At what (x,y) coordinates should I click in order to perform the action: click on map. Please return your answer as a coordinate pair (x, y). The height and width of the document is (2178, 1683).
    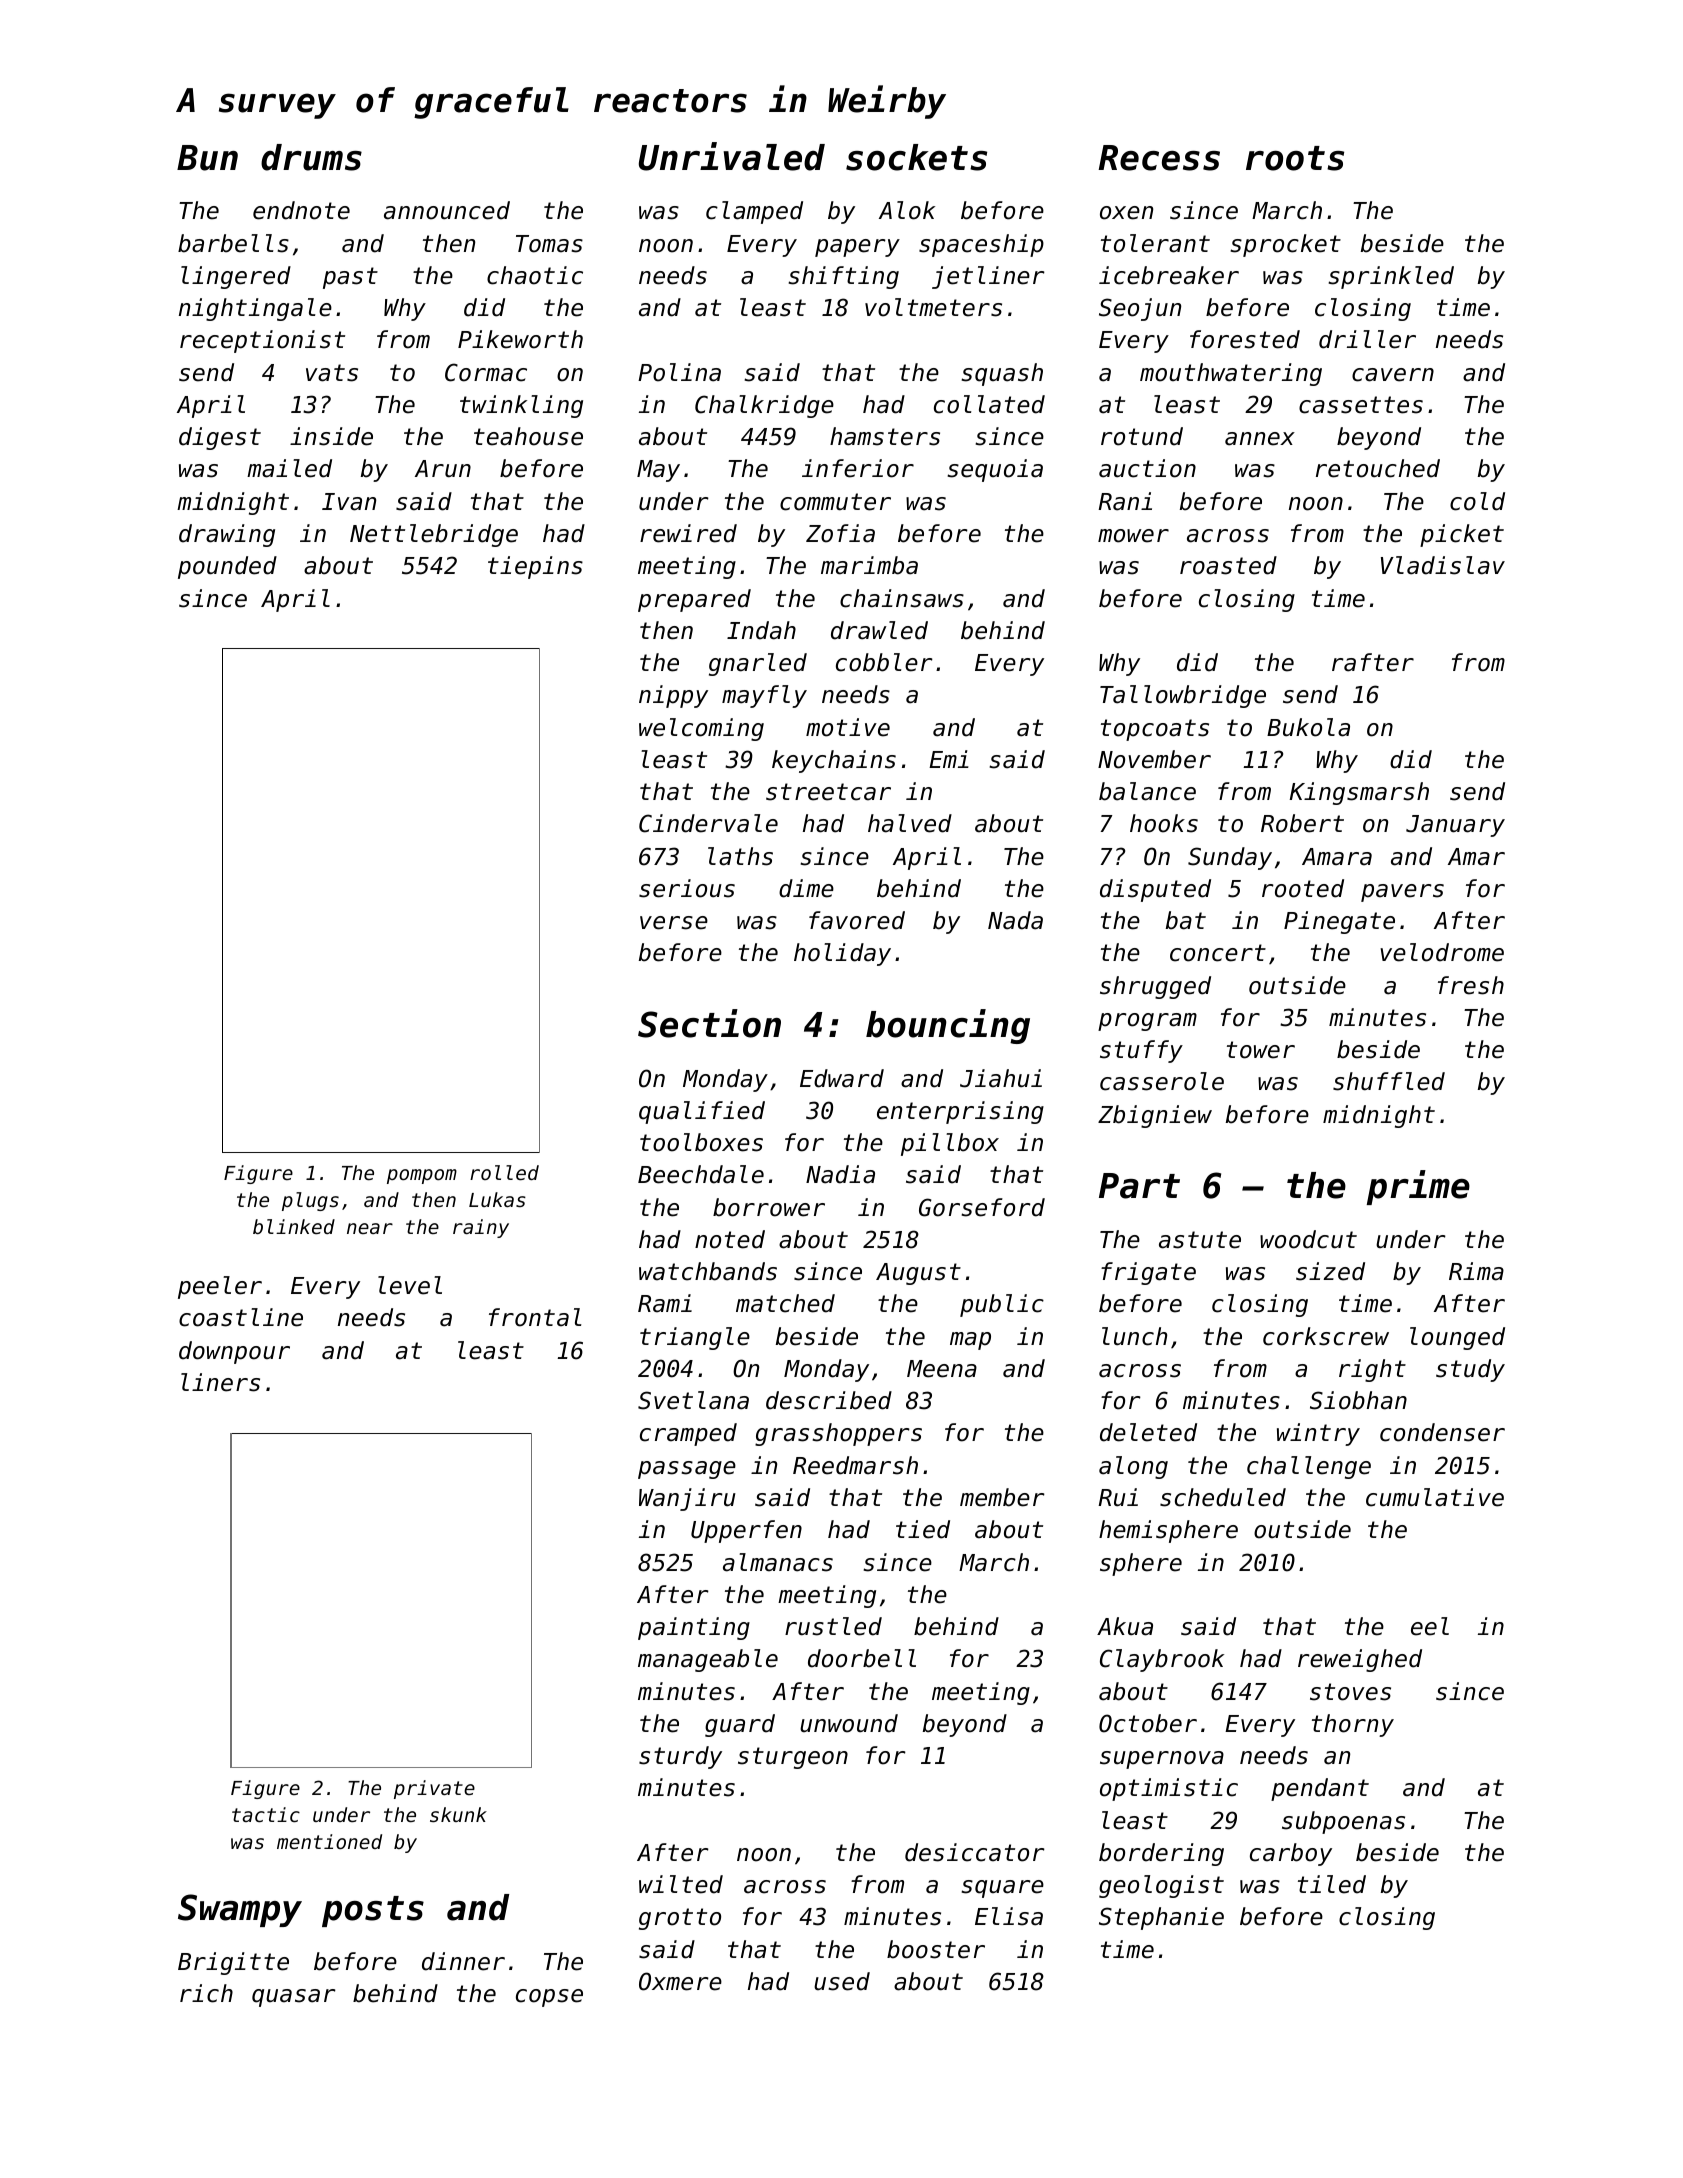
    Looking at the image, I should click on (970, 1341).
